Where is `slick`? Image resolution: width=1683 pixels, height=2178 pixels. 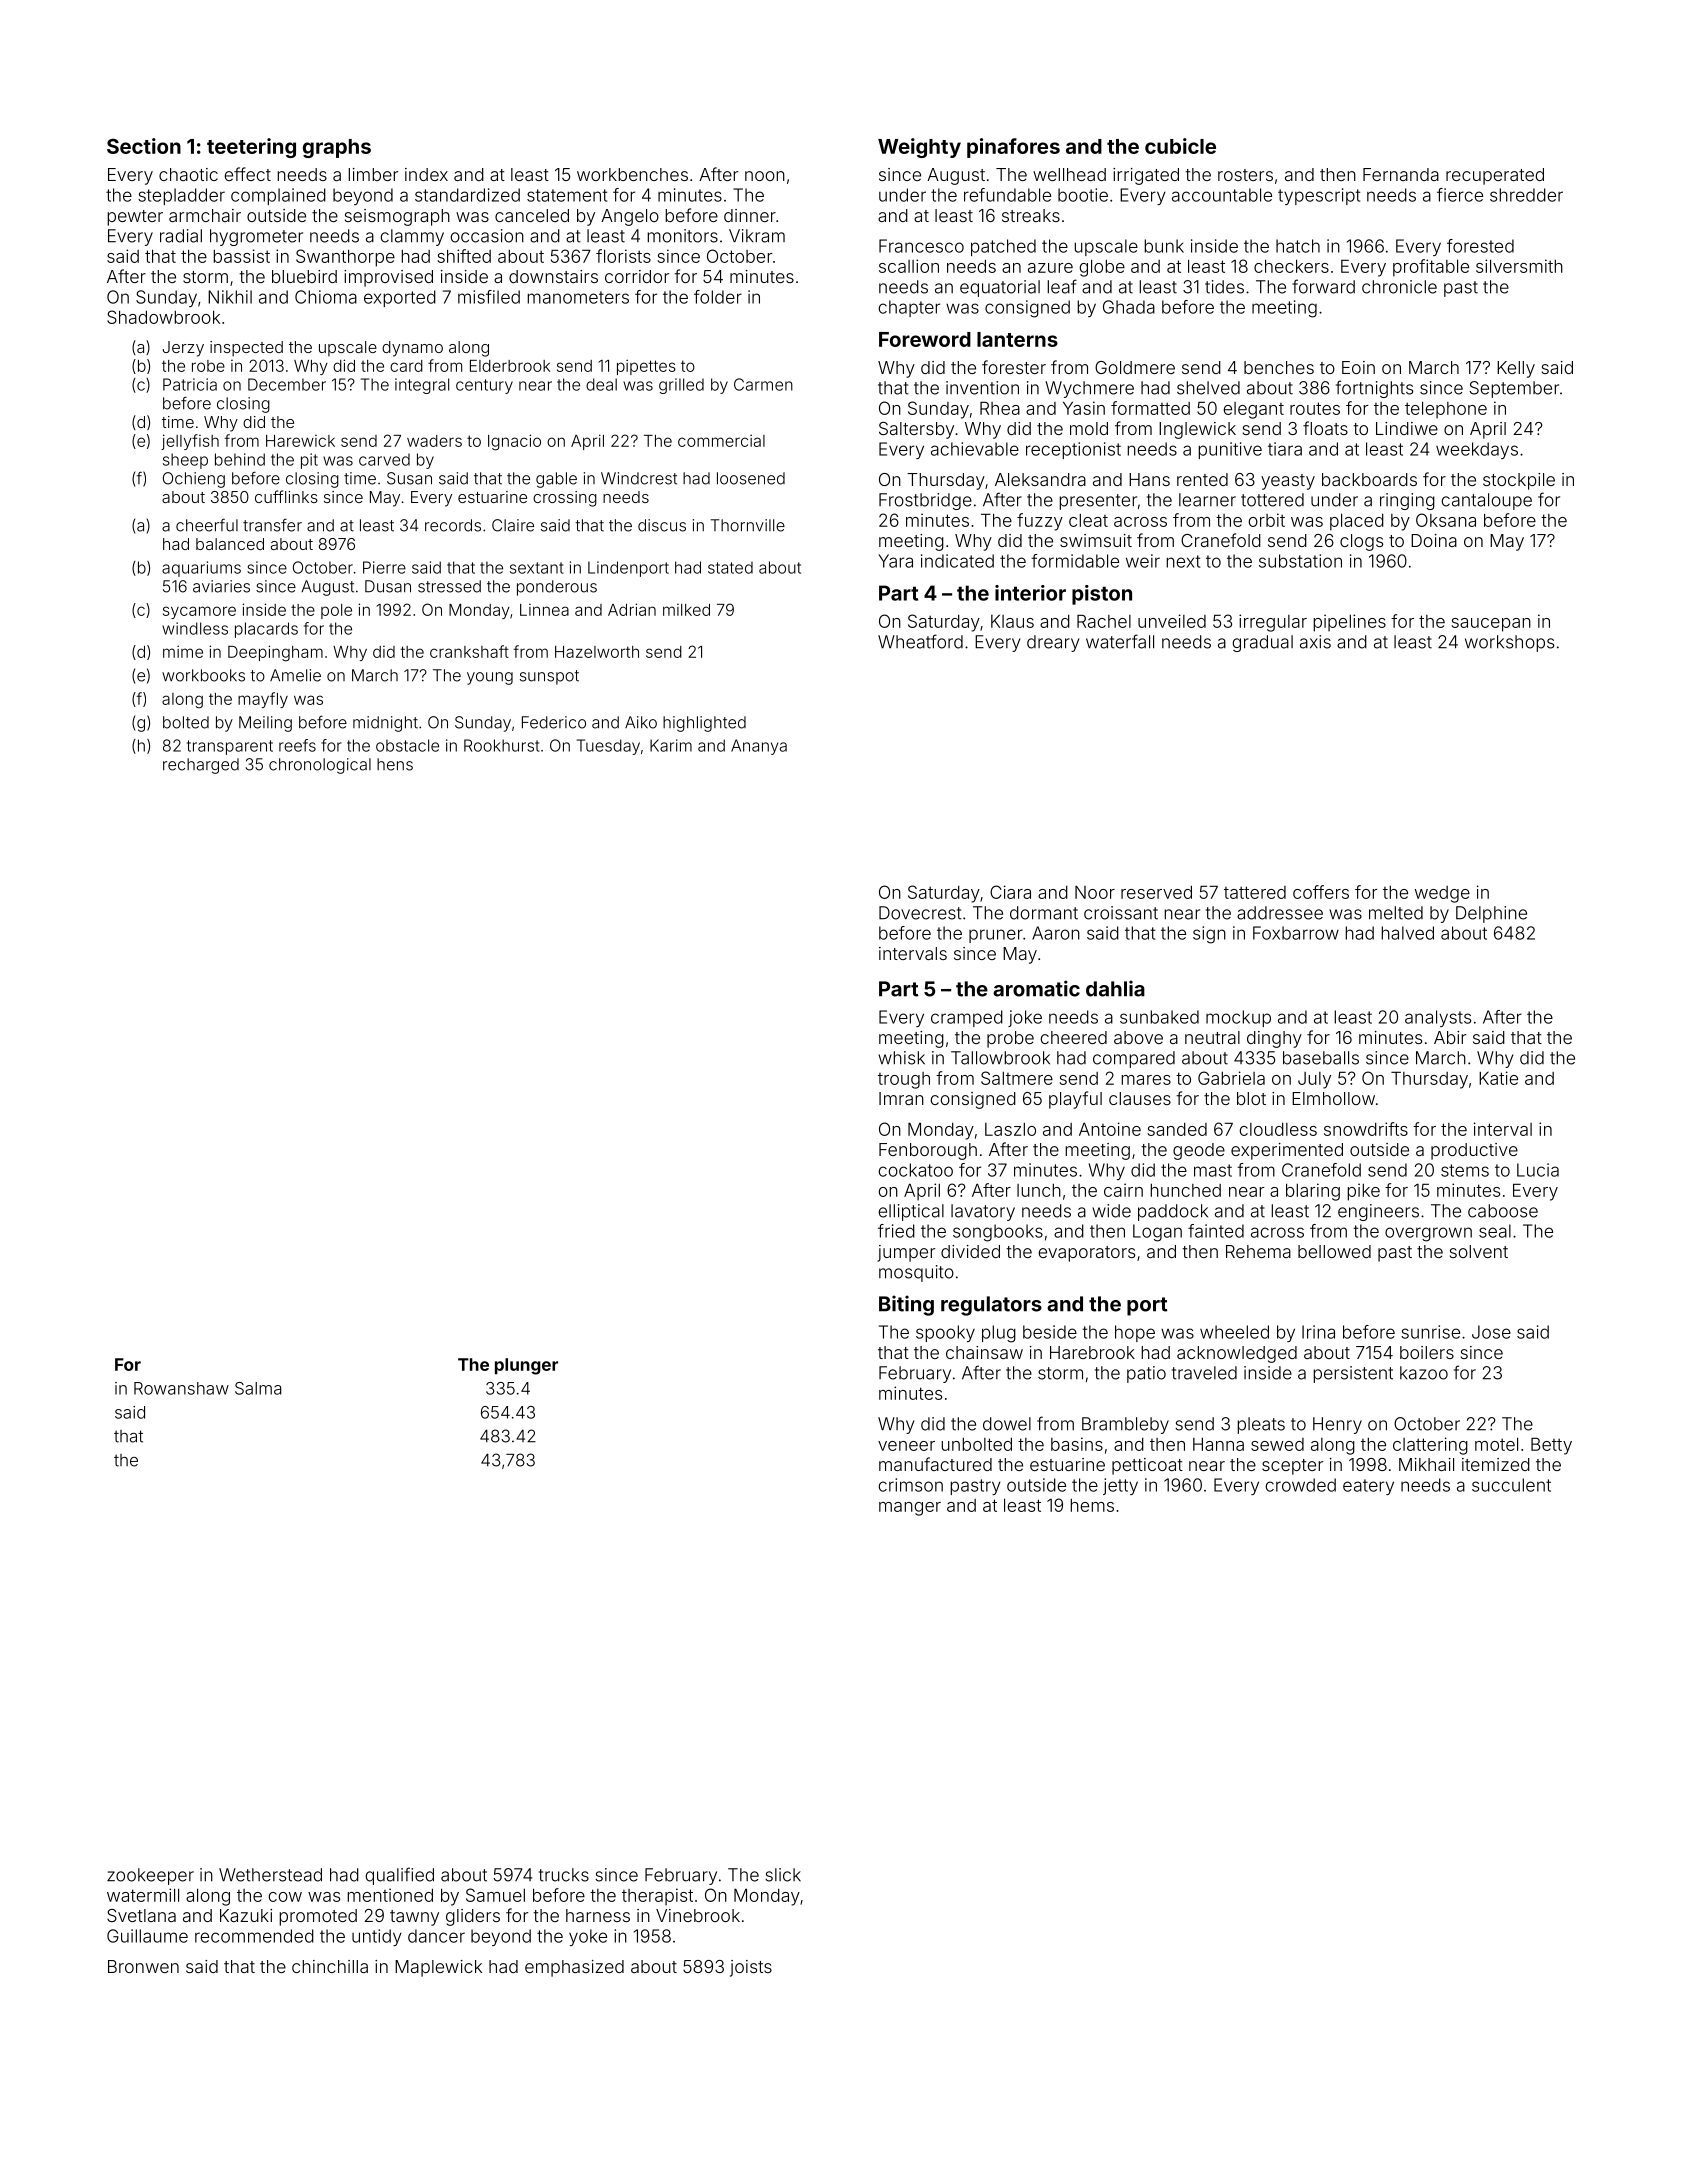
slick is located at coordinates (783, 1875).
